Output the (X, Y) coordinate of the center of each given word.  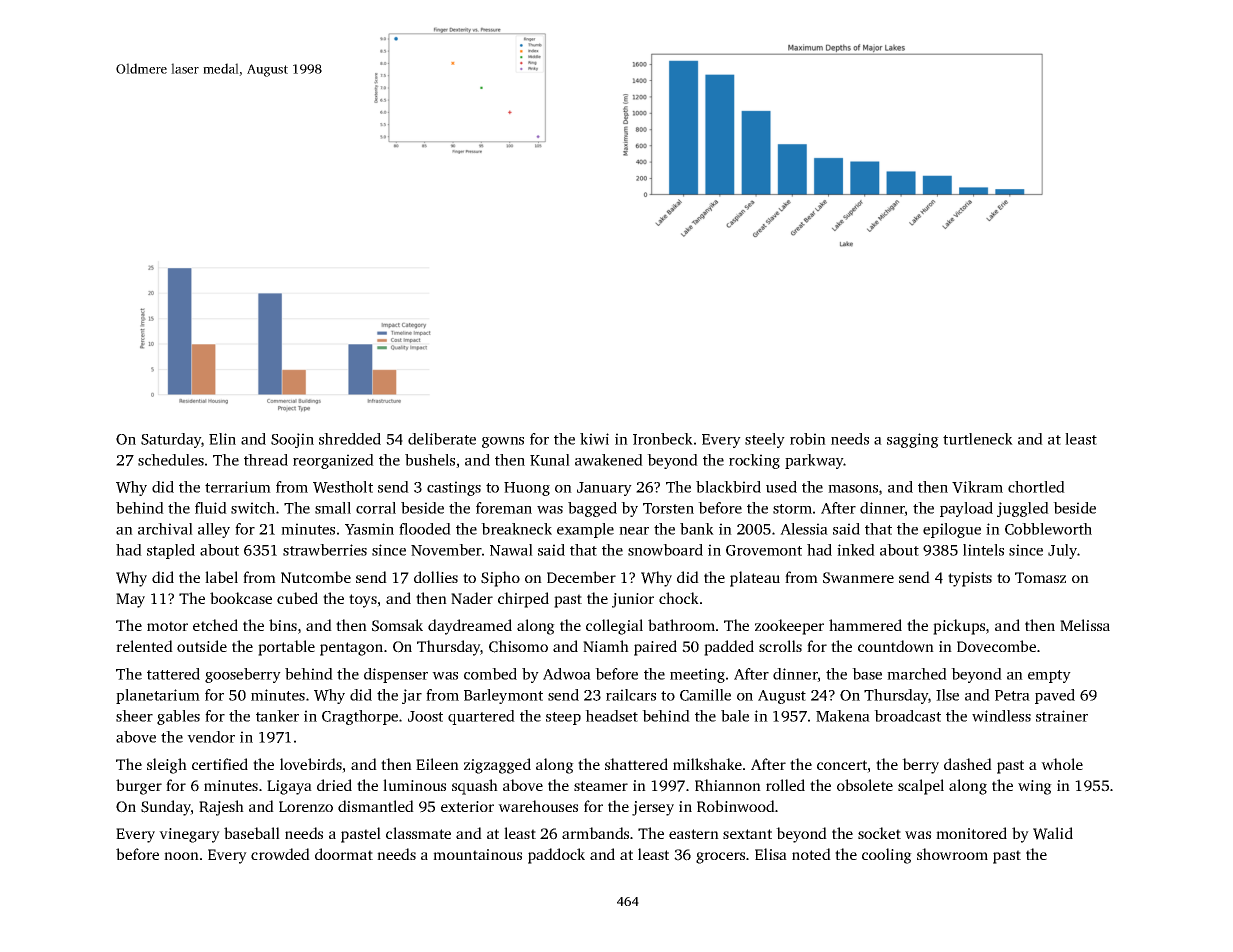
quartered (481, 717)
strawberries (325, 550)
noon (181, 856)
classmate (418, 833)
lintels (983, 550)
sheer (134, 716)
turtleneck (978, 439)
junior (633, 600)
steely (765, 440)
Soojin (292, 440)
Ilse (947, 695)
